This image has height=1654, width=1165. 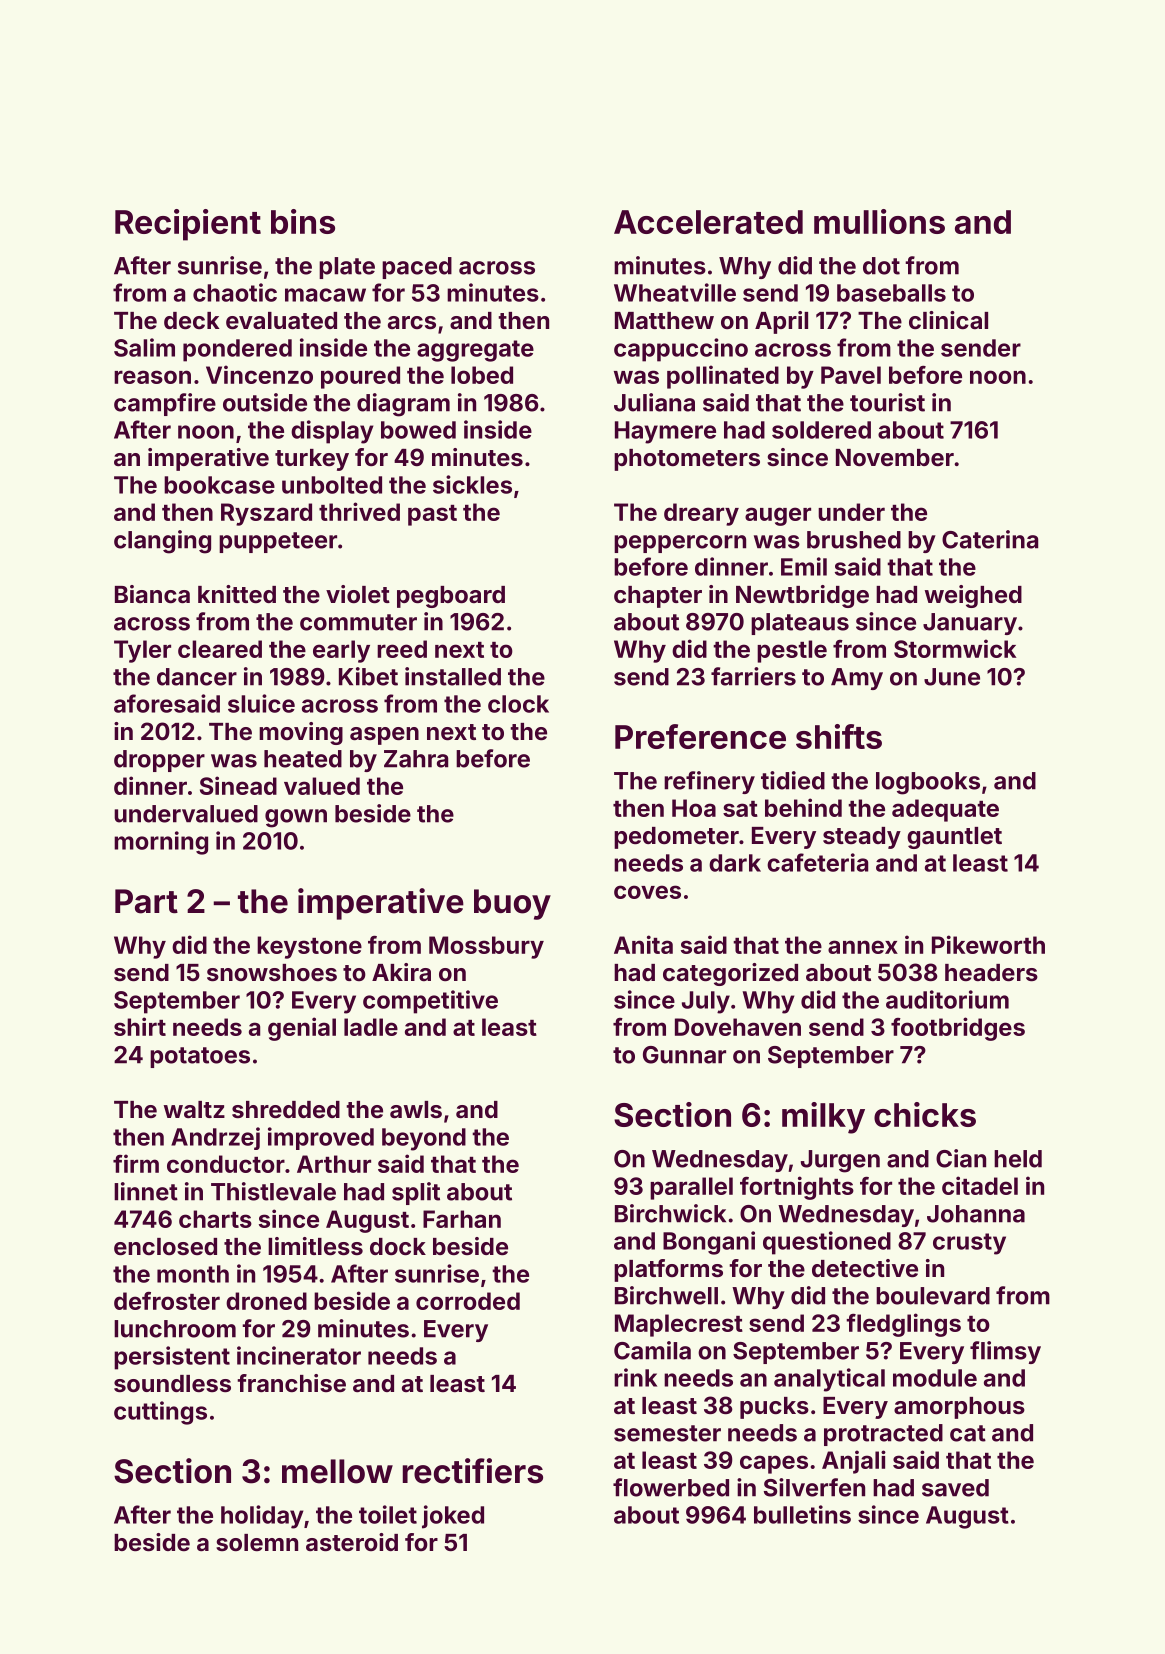 What do you see at coordinates (152, 594) in the image?
I see `Bianca` at bounding box center [152, 594].
